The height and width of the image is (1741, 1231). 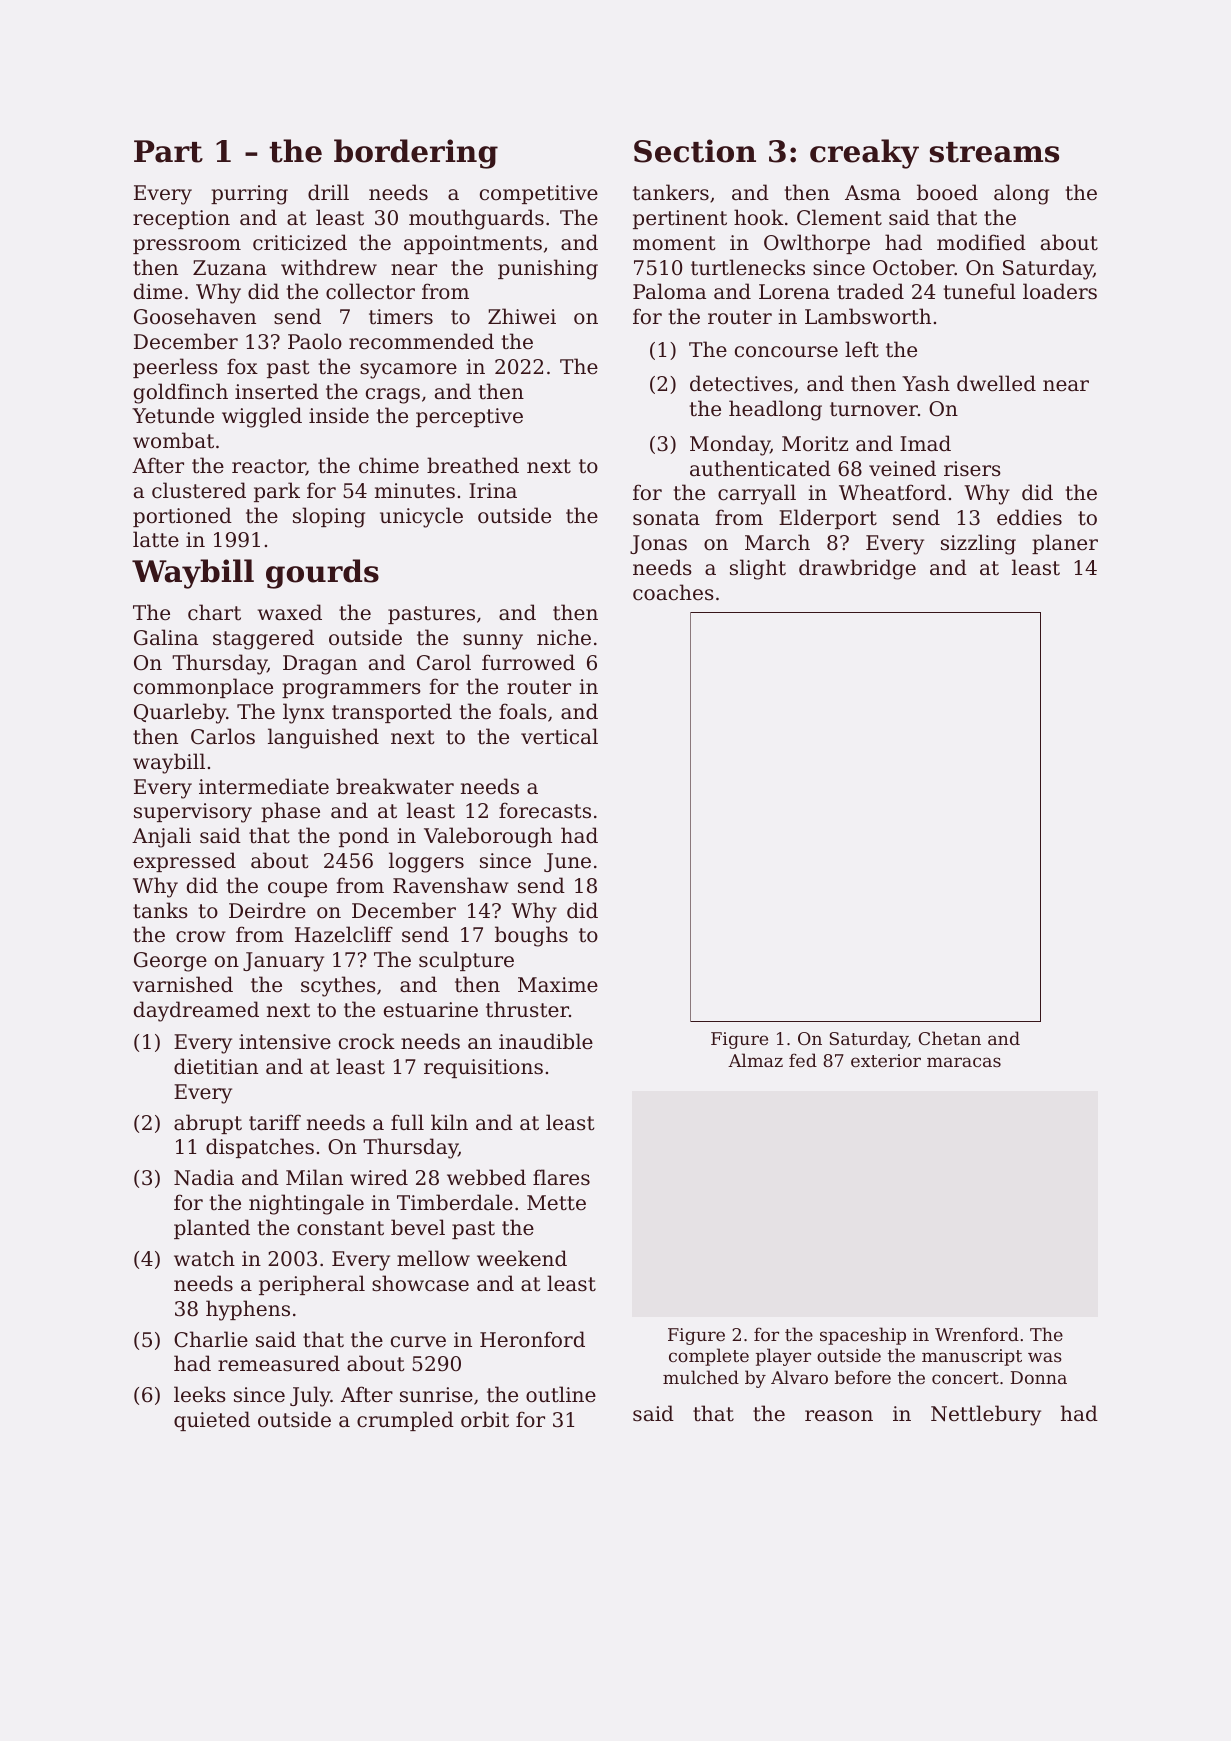 What do you see at coordinates (230, 267) in the image?
I see `Zuzana` at bounding box center [230, 267].
